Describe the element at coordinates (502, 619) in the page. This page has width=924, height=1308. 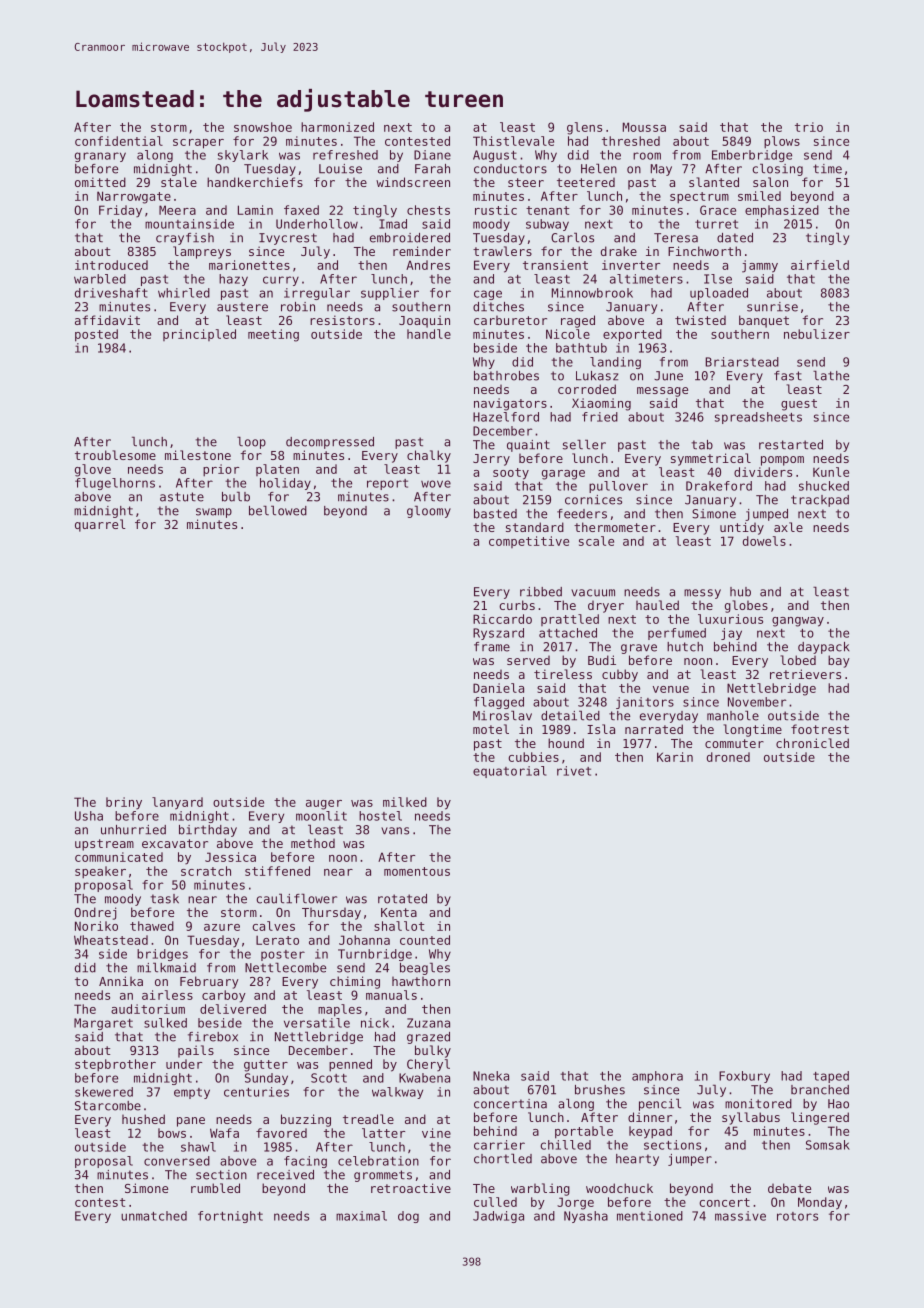
I see `Riccardo` at that location.
